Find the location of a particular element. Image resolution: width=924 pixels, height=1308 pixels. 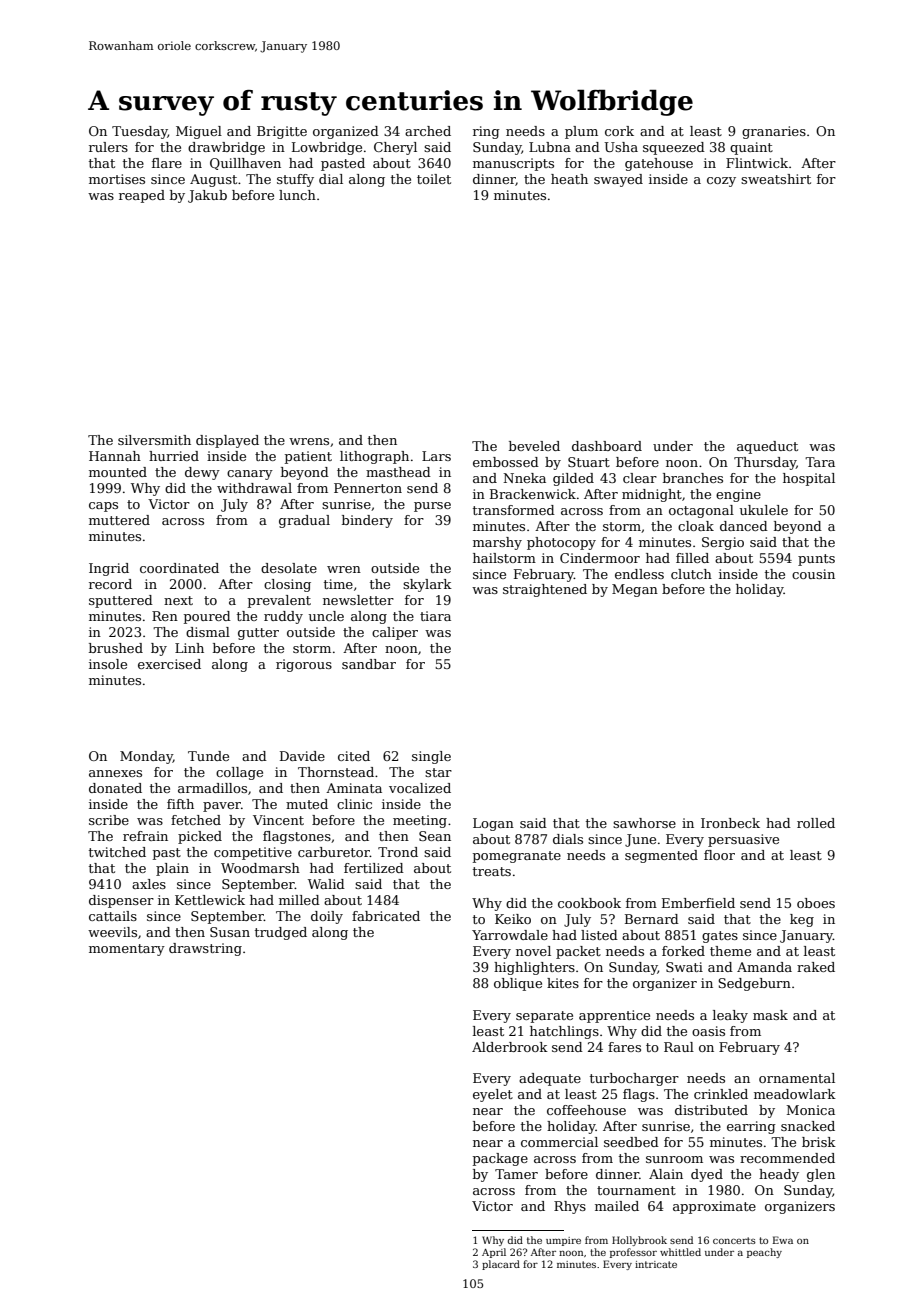

Jakub is located at coordinates (207, 196).
